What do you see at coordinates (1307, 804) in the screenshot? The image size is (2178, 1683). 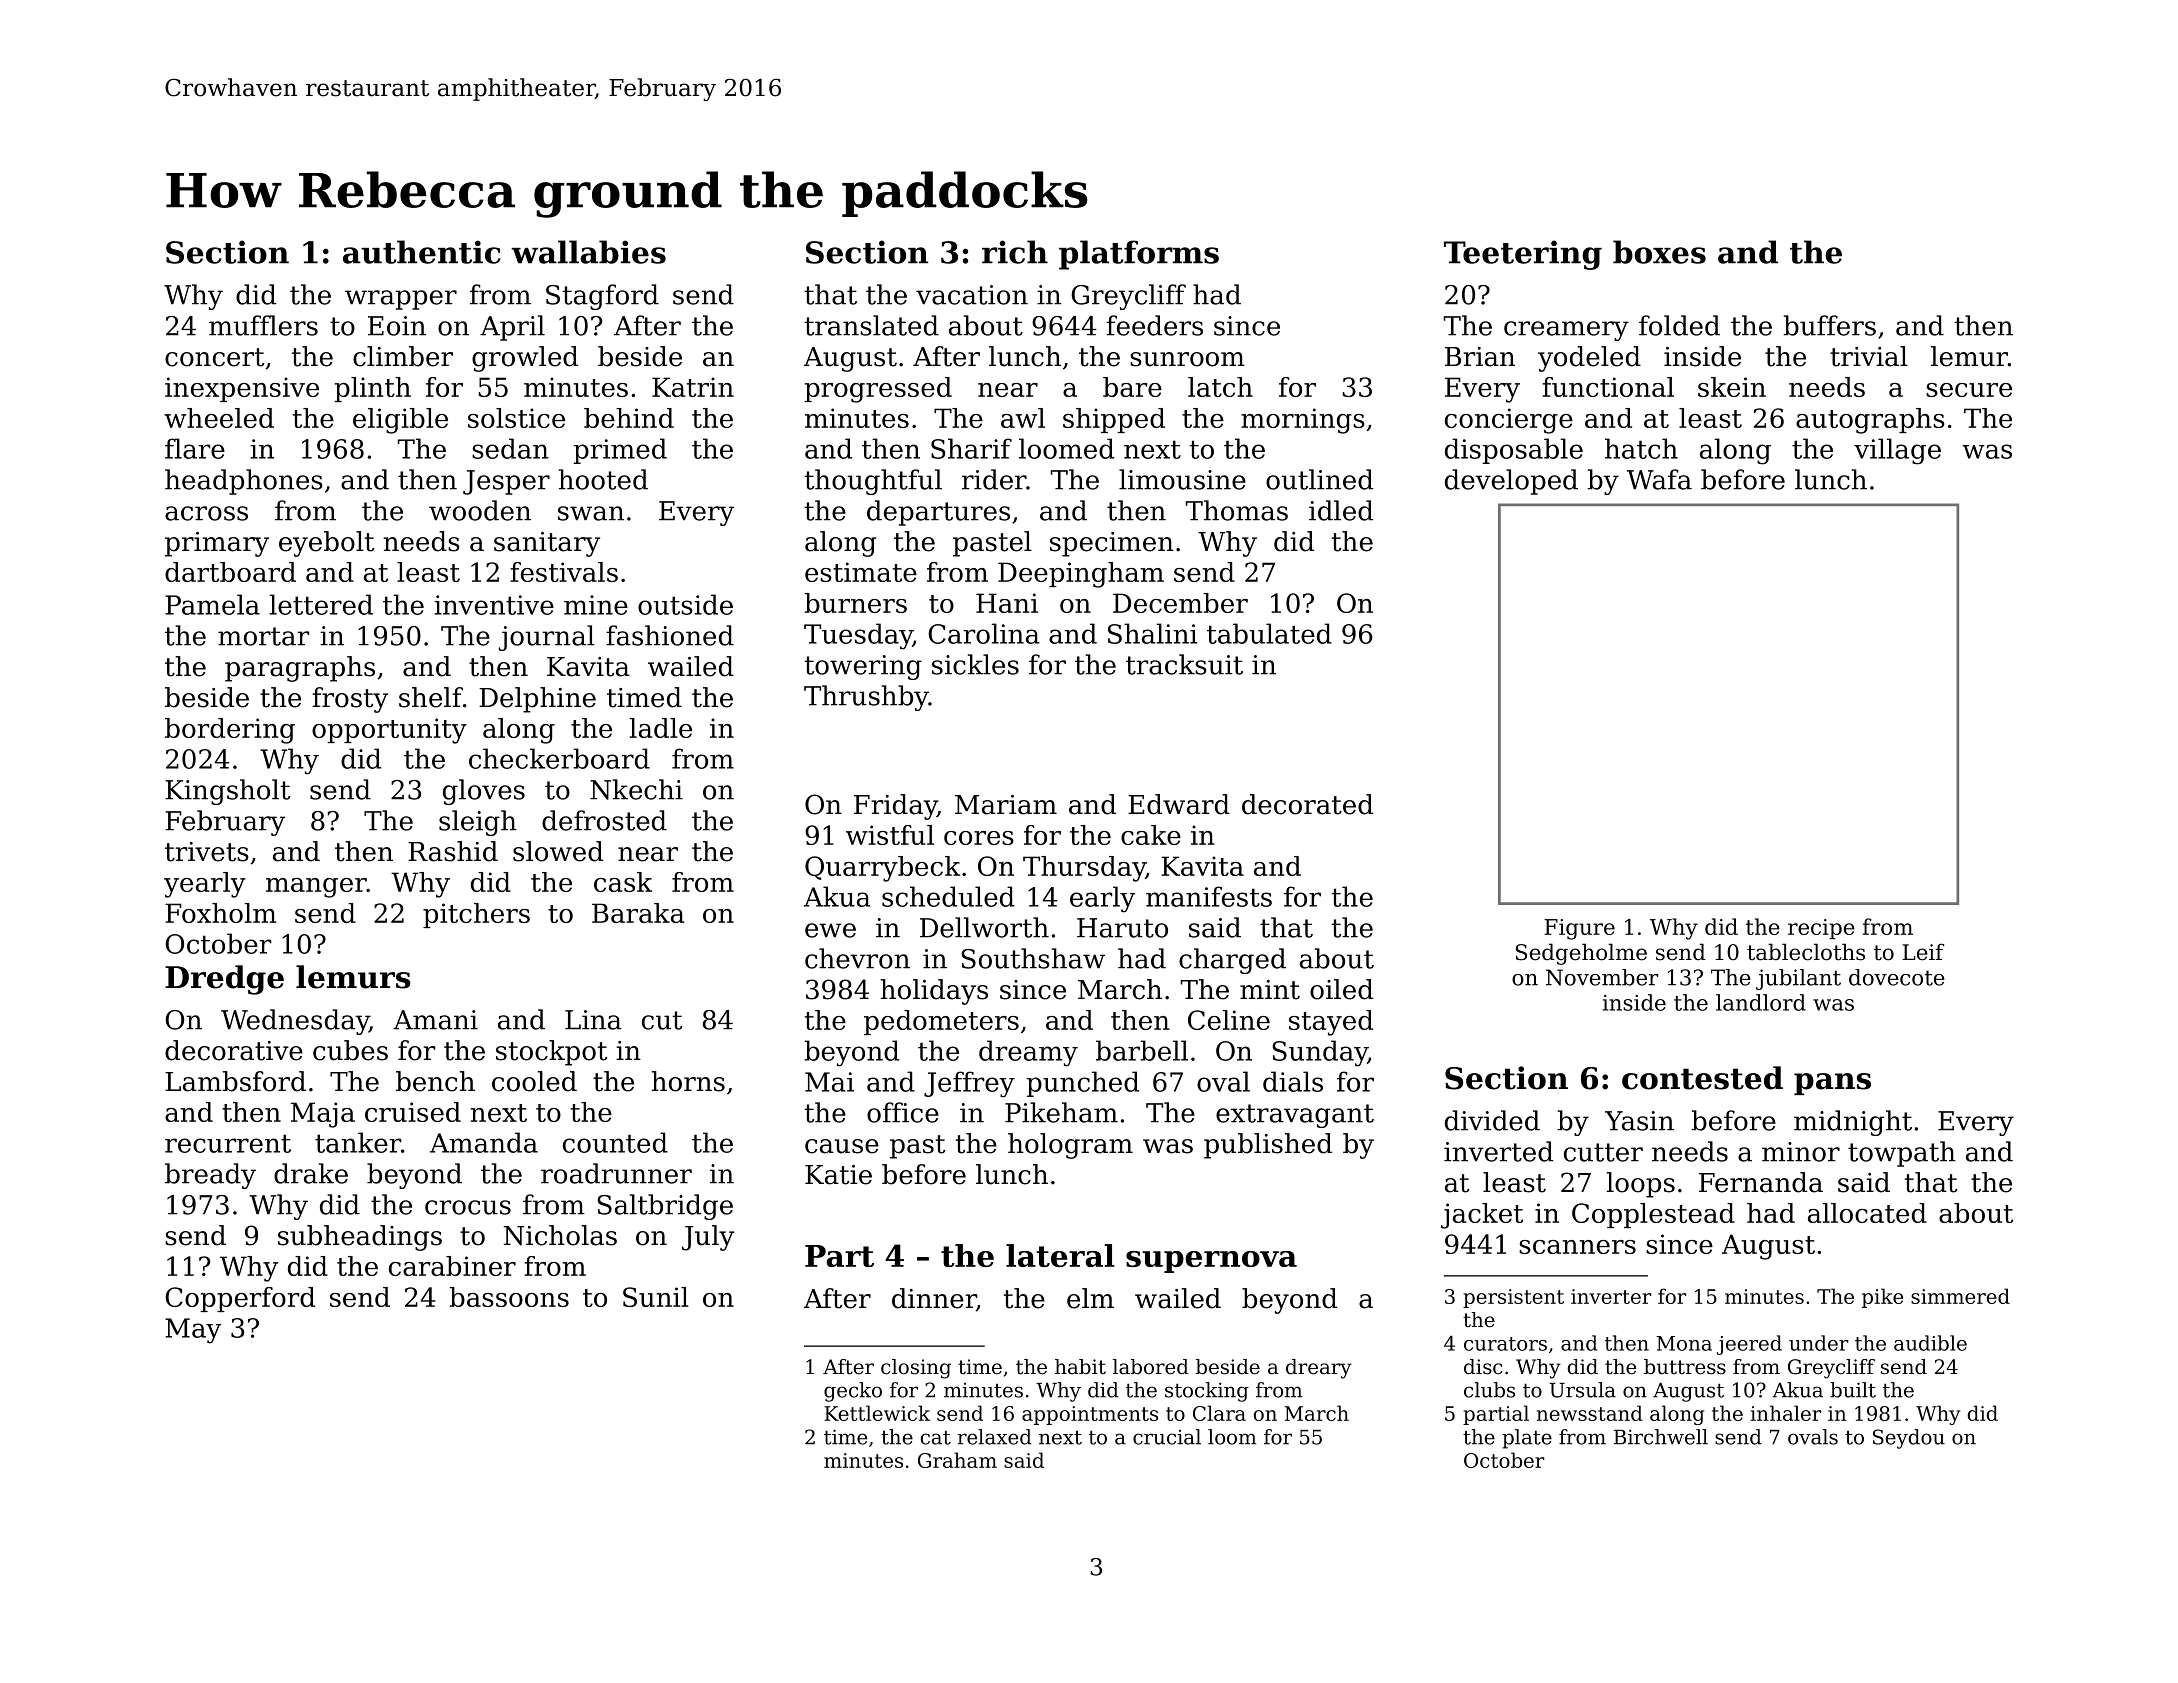 I see `decorated` at bounding box center [1307, 804].
